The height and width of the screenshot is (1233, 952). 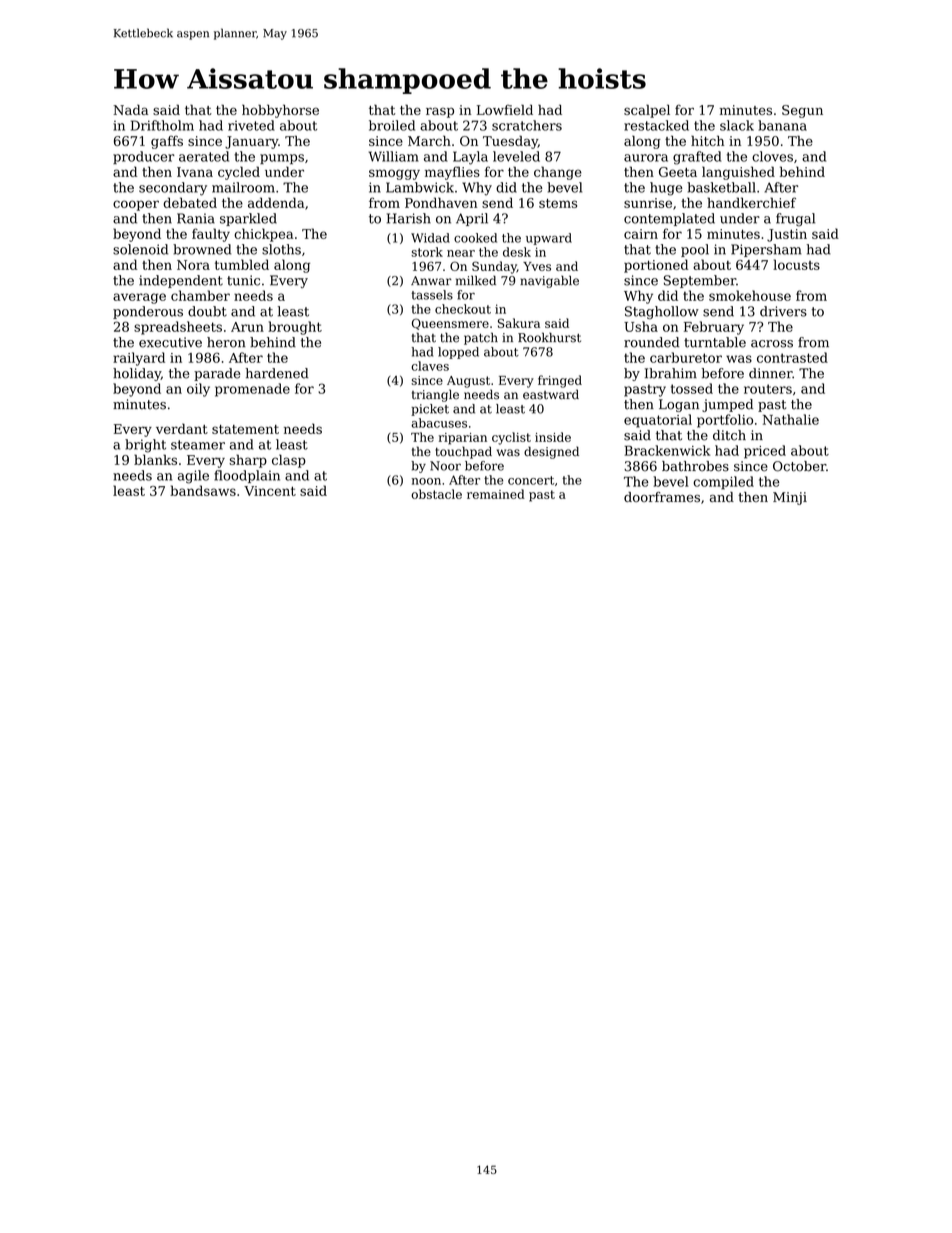 What do you see at coordinates (791, 419) in the screenshot?
I see `Nathalie` at bounding box center [791, 419].
